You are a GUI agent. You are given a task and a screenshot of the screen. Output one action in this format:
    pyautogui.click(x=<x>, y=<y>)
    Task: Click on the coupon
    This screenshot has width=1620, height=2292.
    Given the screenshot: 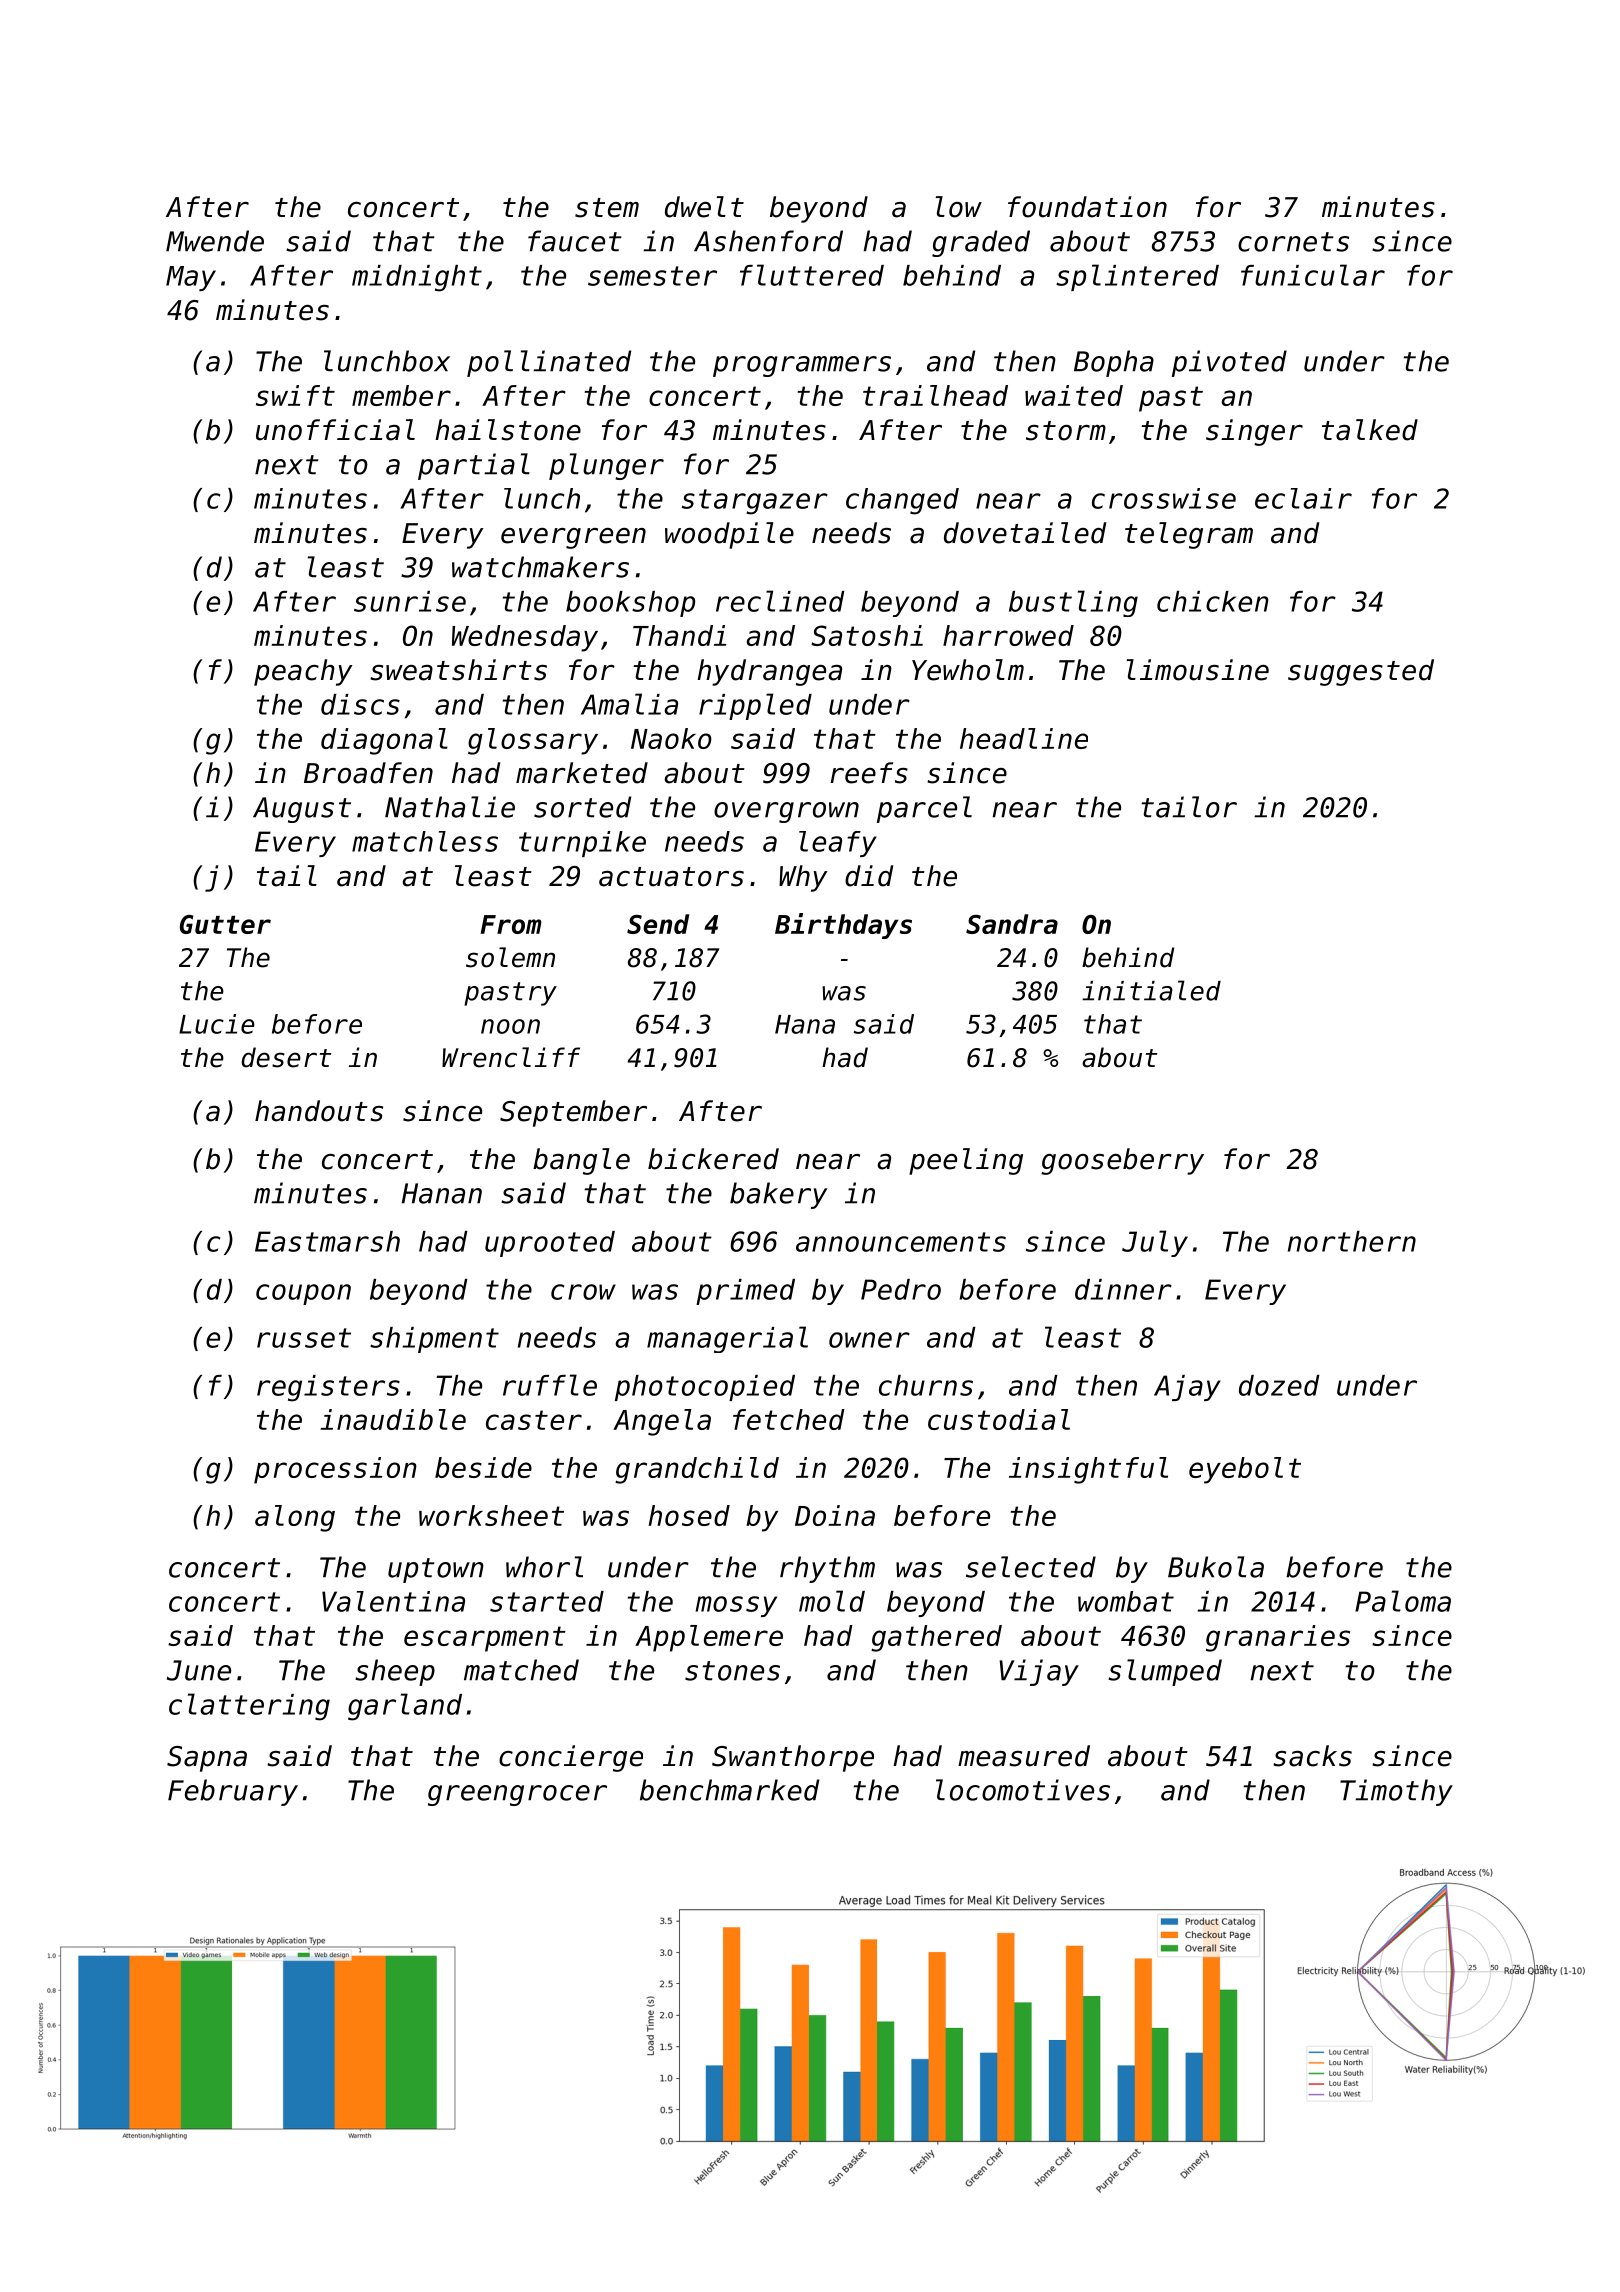 What is the action you would take?
    pyautogui.click(x=303, y=1294)
